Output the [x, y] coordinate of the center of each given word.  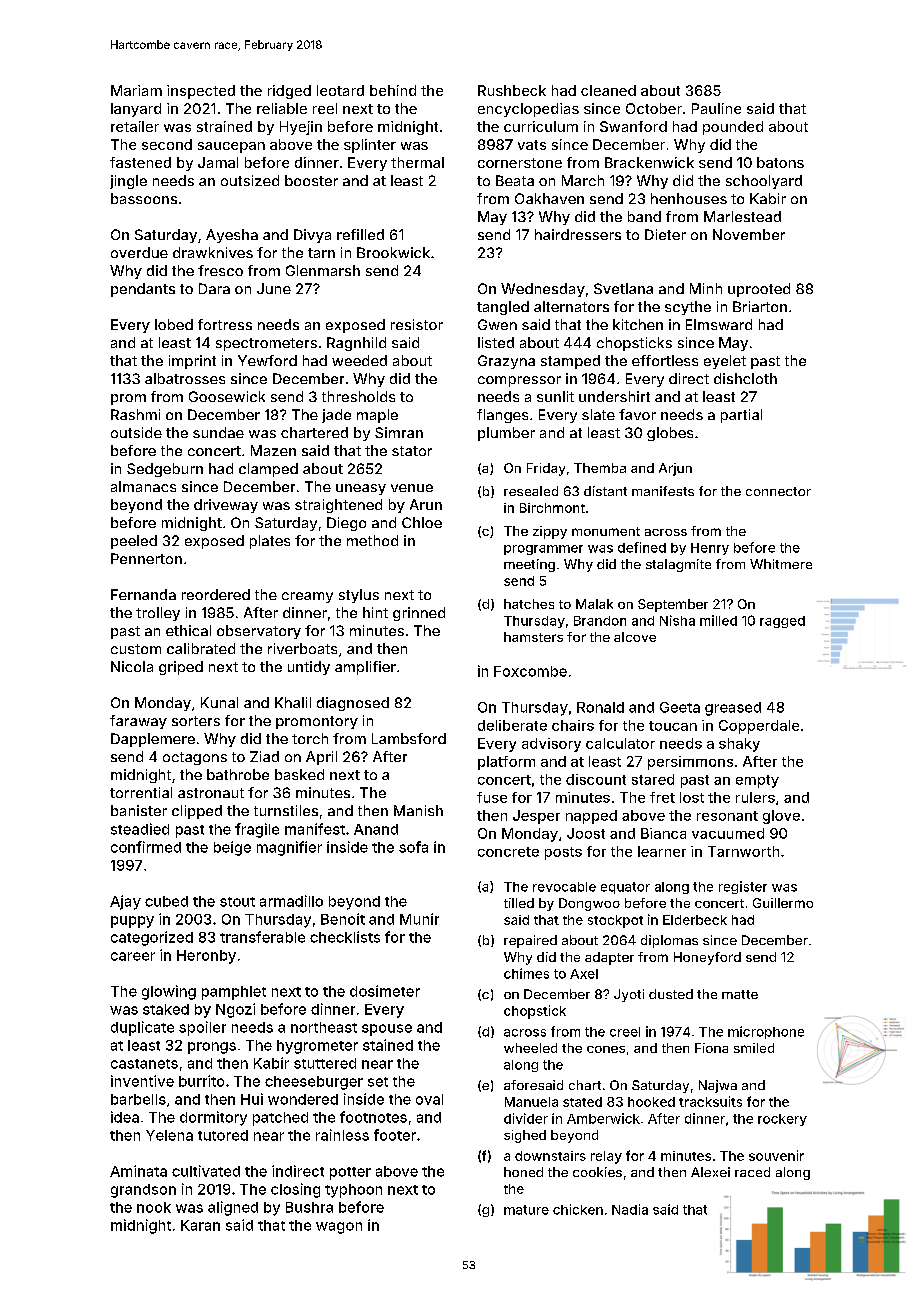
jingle [128, 182]
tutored [223, 1135]
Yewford [267, 360]
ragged [782, 622]
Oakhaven [549, 198]
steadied [140, 829]
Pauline [716, 108]
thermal [417, 162]
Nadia [630, 1209]
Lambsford [409, 738]
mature [526, 1210]
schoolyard [764, 182]
